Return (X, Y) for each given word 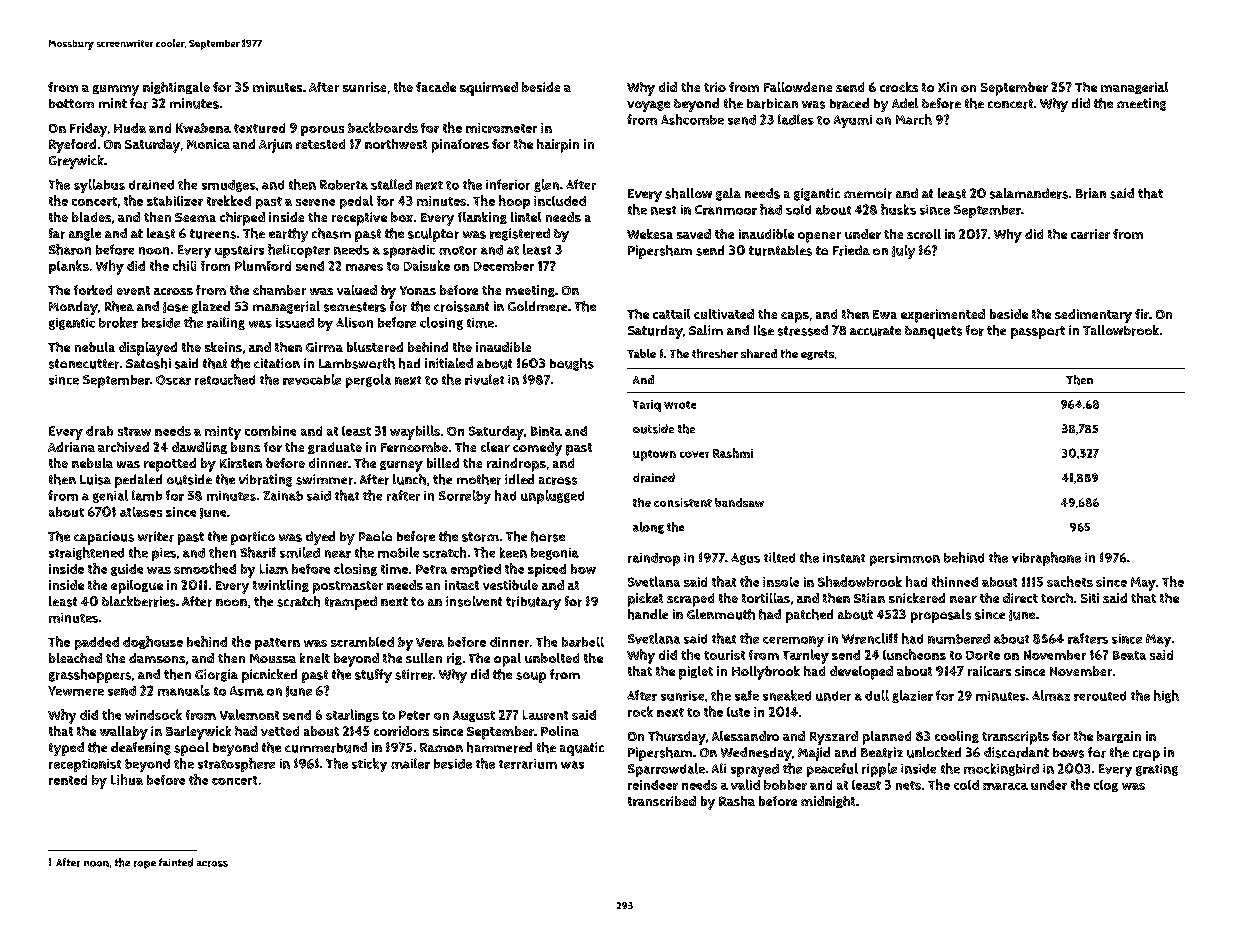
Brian (1091, 193)
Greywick (76, 162)
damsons (157, 658)
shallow (688, 193)
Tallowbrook (1121, 330)
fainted (176, 862)
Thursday (677, 738)
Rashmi (733, 453)
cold (966, 785)
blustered (375, 347)
